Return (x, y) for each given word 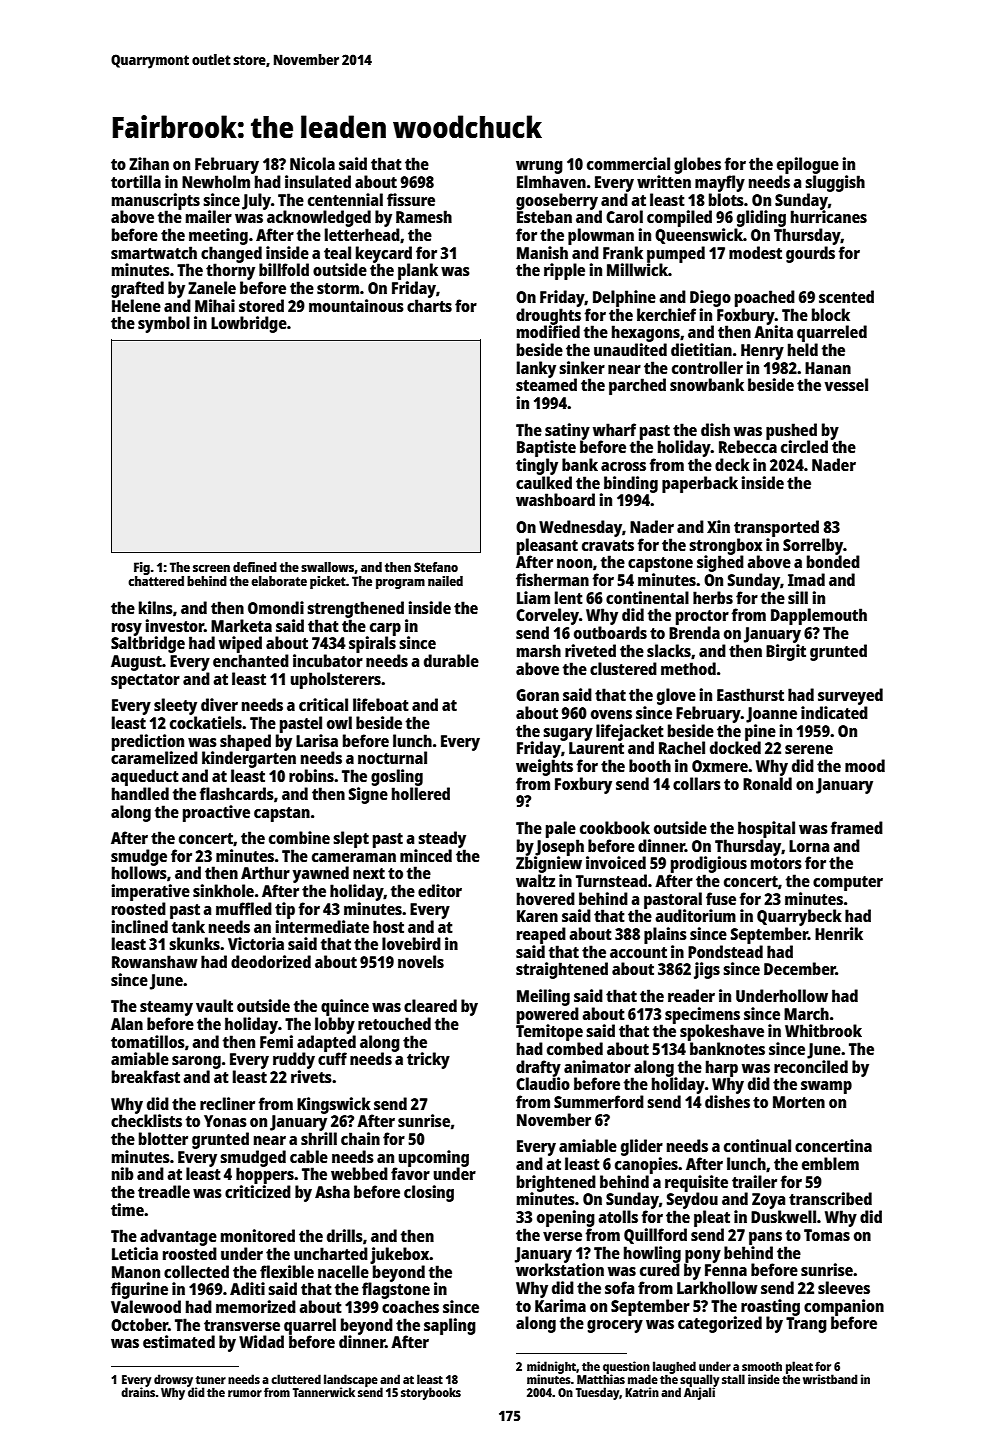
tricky (428, 1060)
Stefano (436, 567)
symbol (164, 324)
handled (140, 793)
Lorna (809, 846)
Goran (537, 695)
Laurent (596, 748)
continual (757, 1145)
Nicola (312, 163)
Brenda (694, 632)
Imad (806, 579)
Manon (136, 1272)
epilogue (808, 165)
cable (309, 1156)
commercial (628, 163)
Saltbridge (148, 644)
